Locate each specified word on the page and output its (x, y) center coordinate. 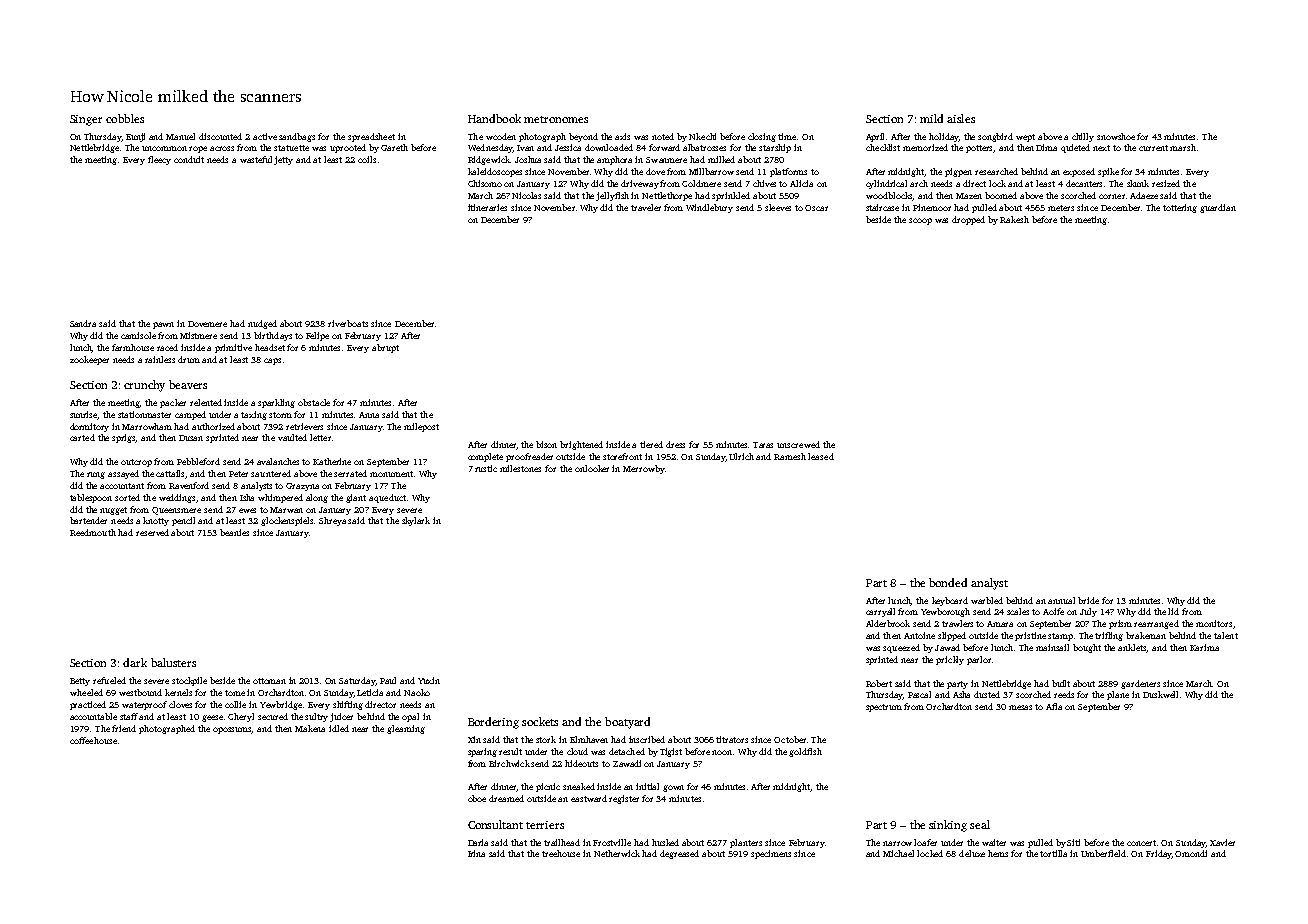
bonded (948, 582)
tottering (1180, 208)
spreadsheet (371, 137)
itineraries (487, 207)
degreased (679, 854)
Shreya (332, 521)
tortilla (1053, 853)
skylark (416, 521)
